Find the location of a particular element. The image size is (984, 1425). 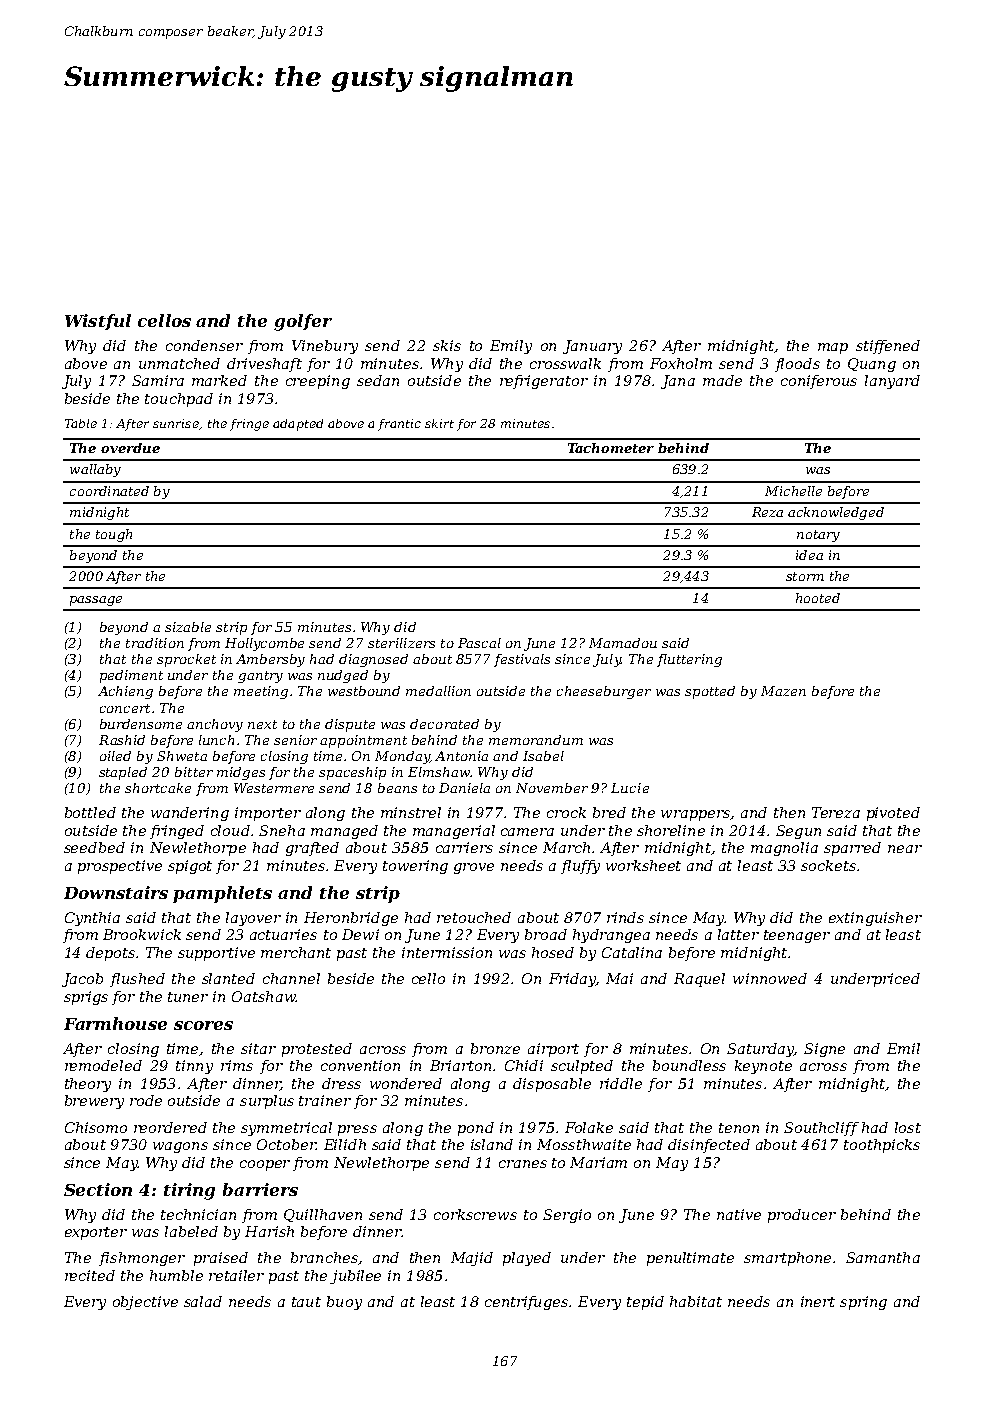

Farmhouse is located at coordinates (115, 1023).
